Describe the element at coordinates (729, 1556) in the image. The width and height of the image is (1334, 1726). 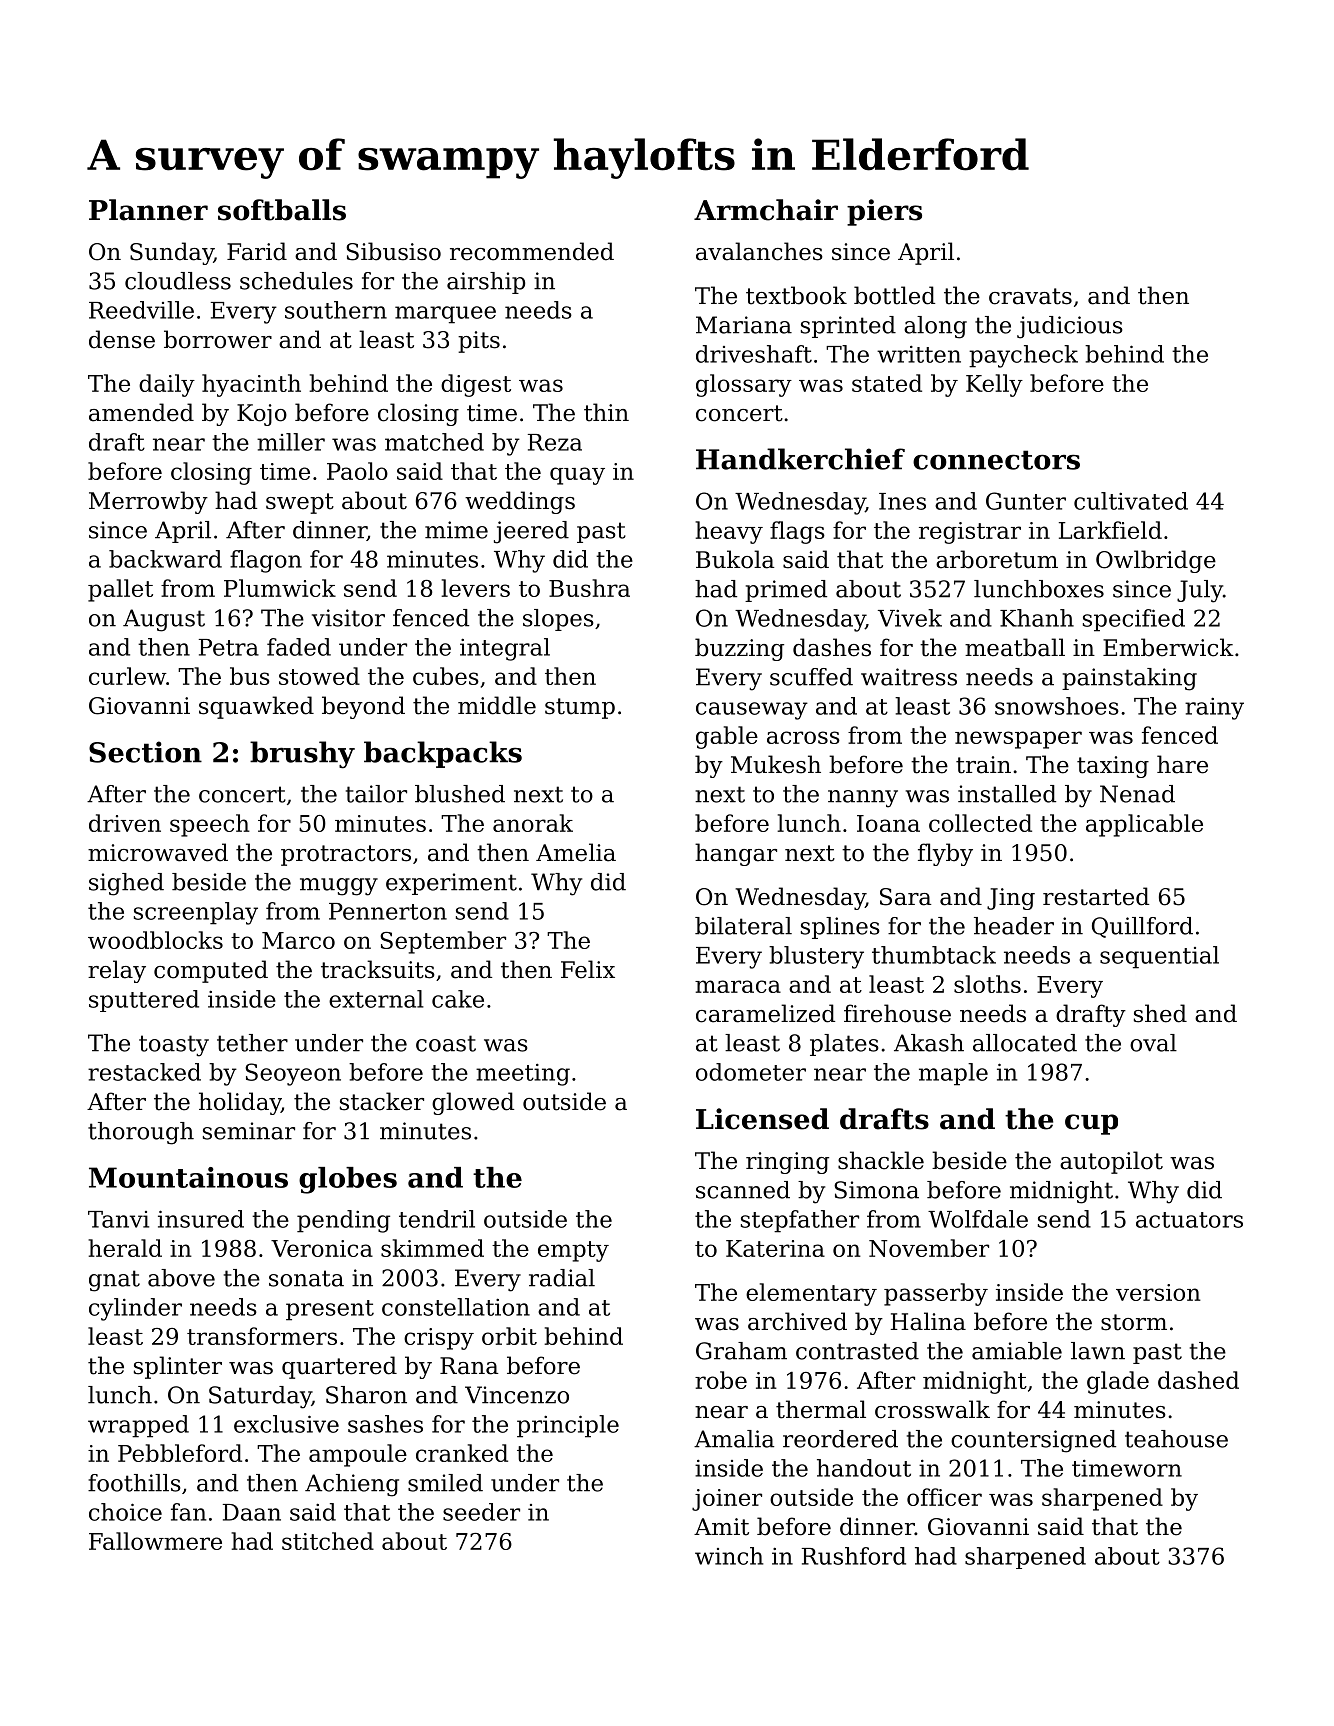
I see `winch` at that location.
